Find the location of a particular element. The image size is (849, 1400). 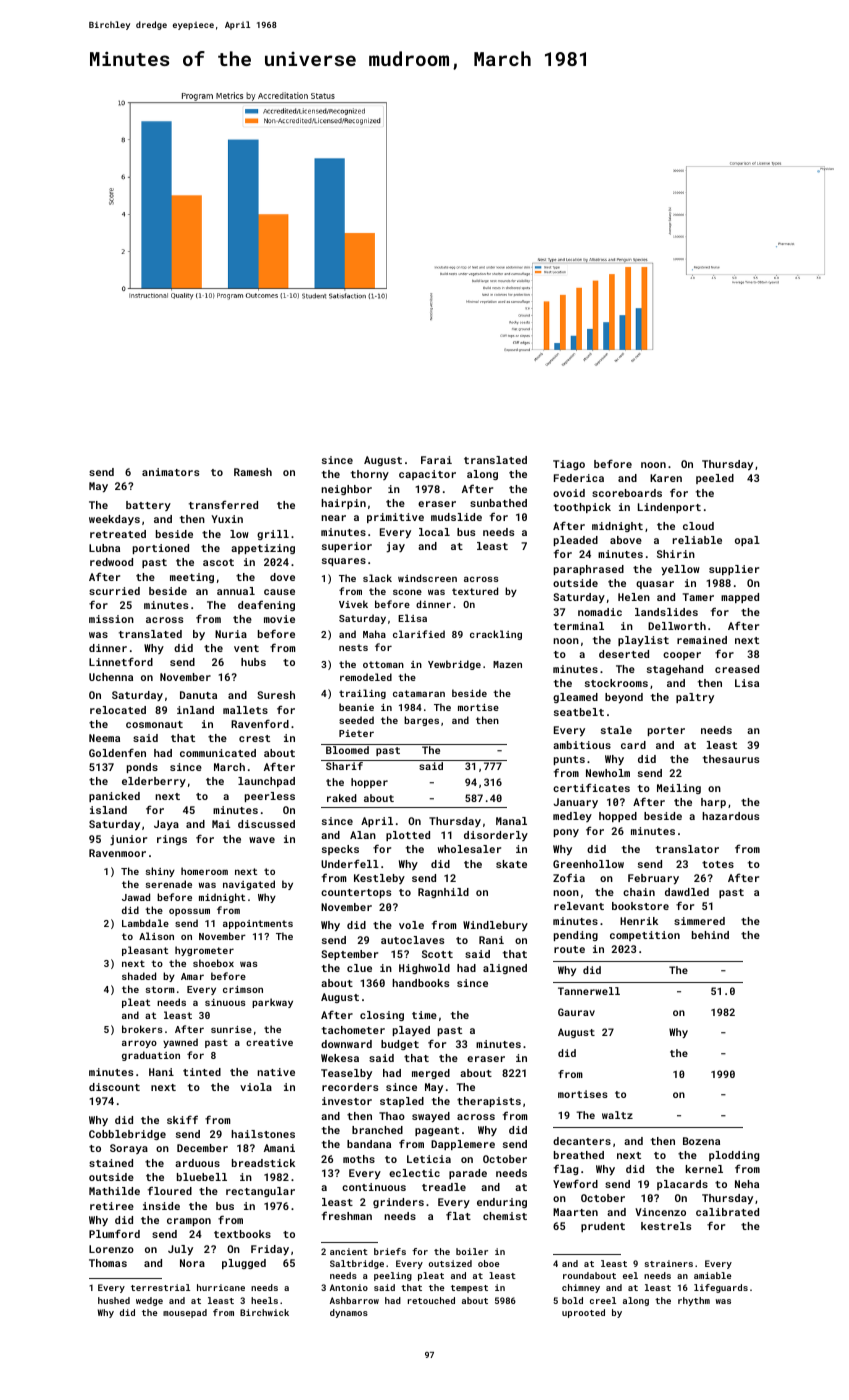

Farai is located at coordinates (436, 460).
